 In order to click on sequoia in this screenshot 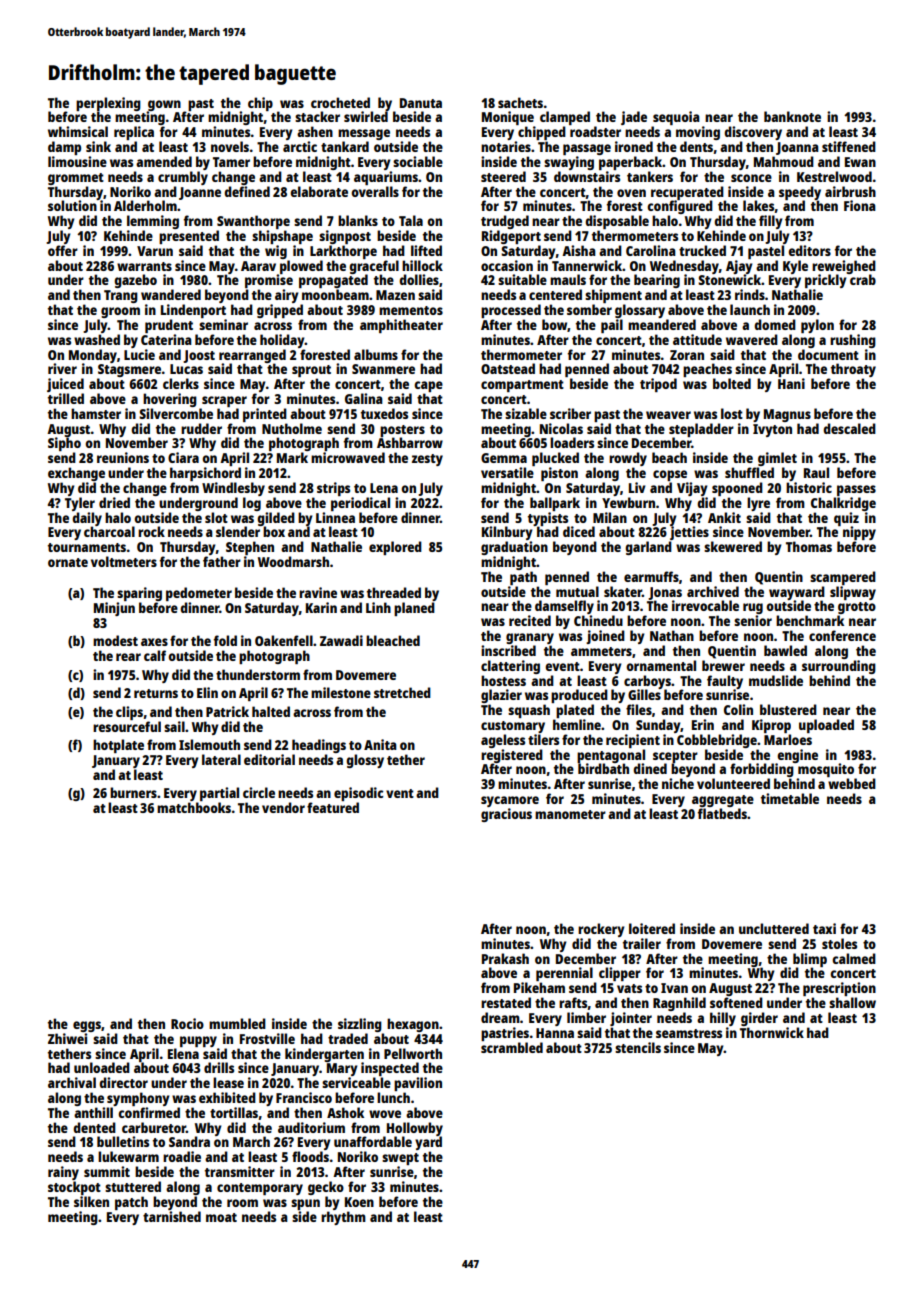, I will do `click(676, 118)`.
